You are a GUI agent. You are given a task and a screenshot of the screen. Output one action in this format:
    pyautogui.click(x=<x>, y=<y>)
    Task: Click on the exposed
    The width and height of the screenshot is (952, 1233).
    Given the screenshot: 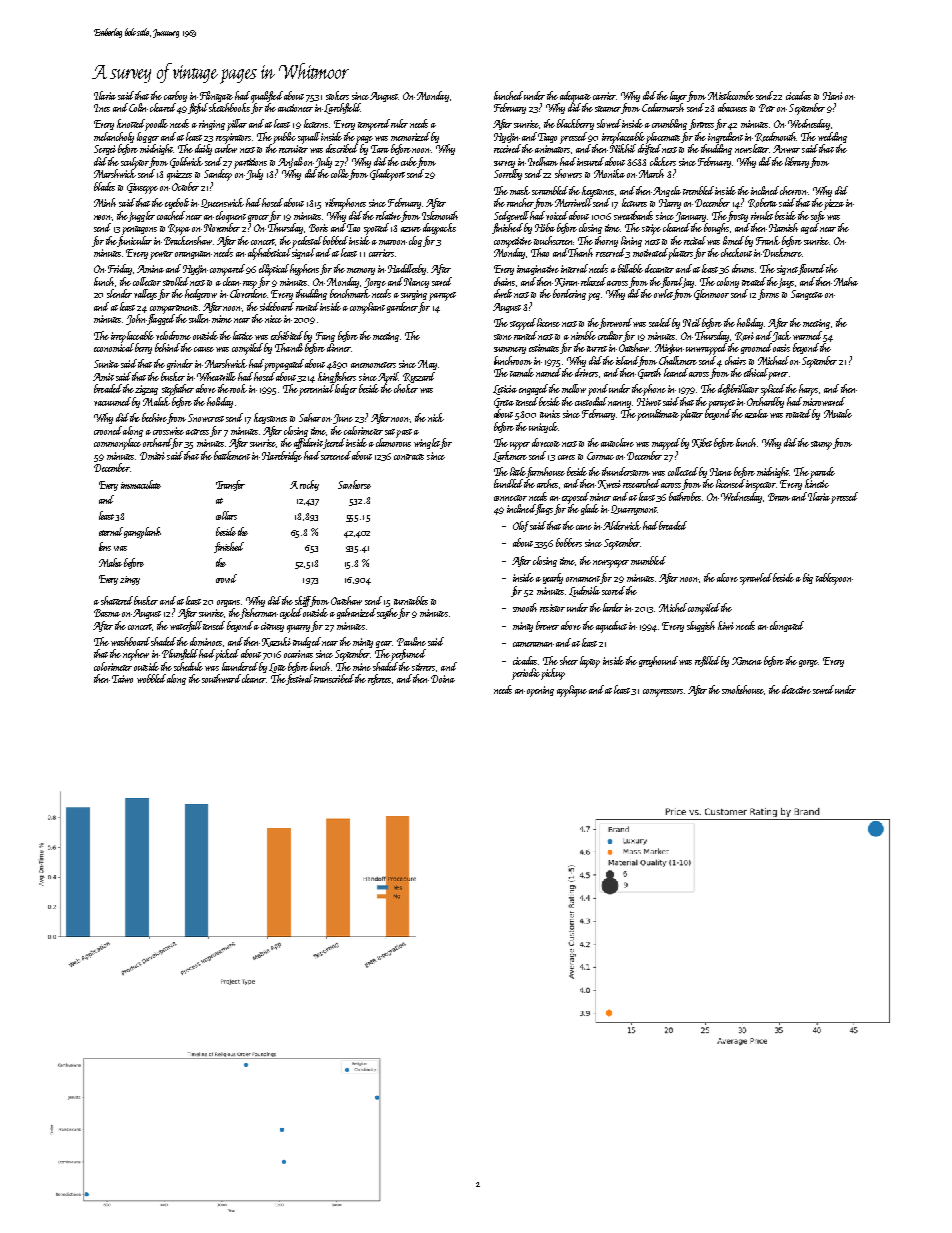 What is the action you would take?
    pyautogui.click(x=575, y=498)
